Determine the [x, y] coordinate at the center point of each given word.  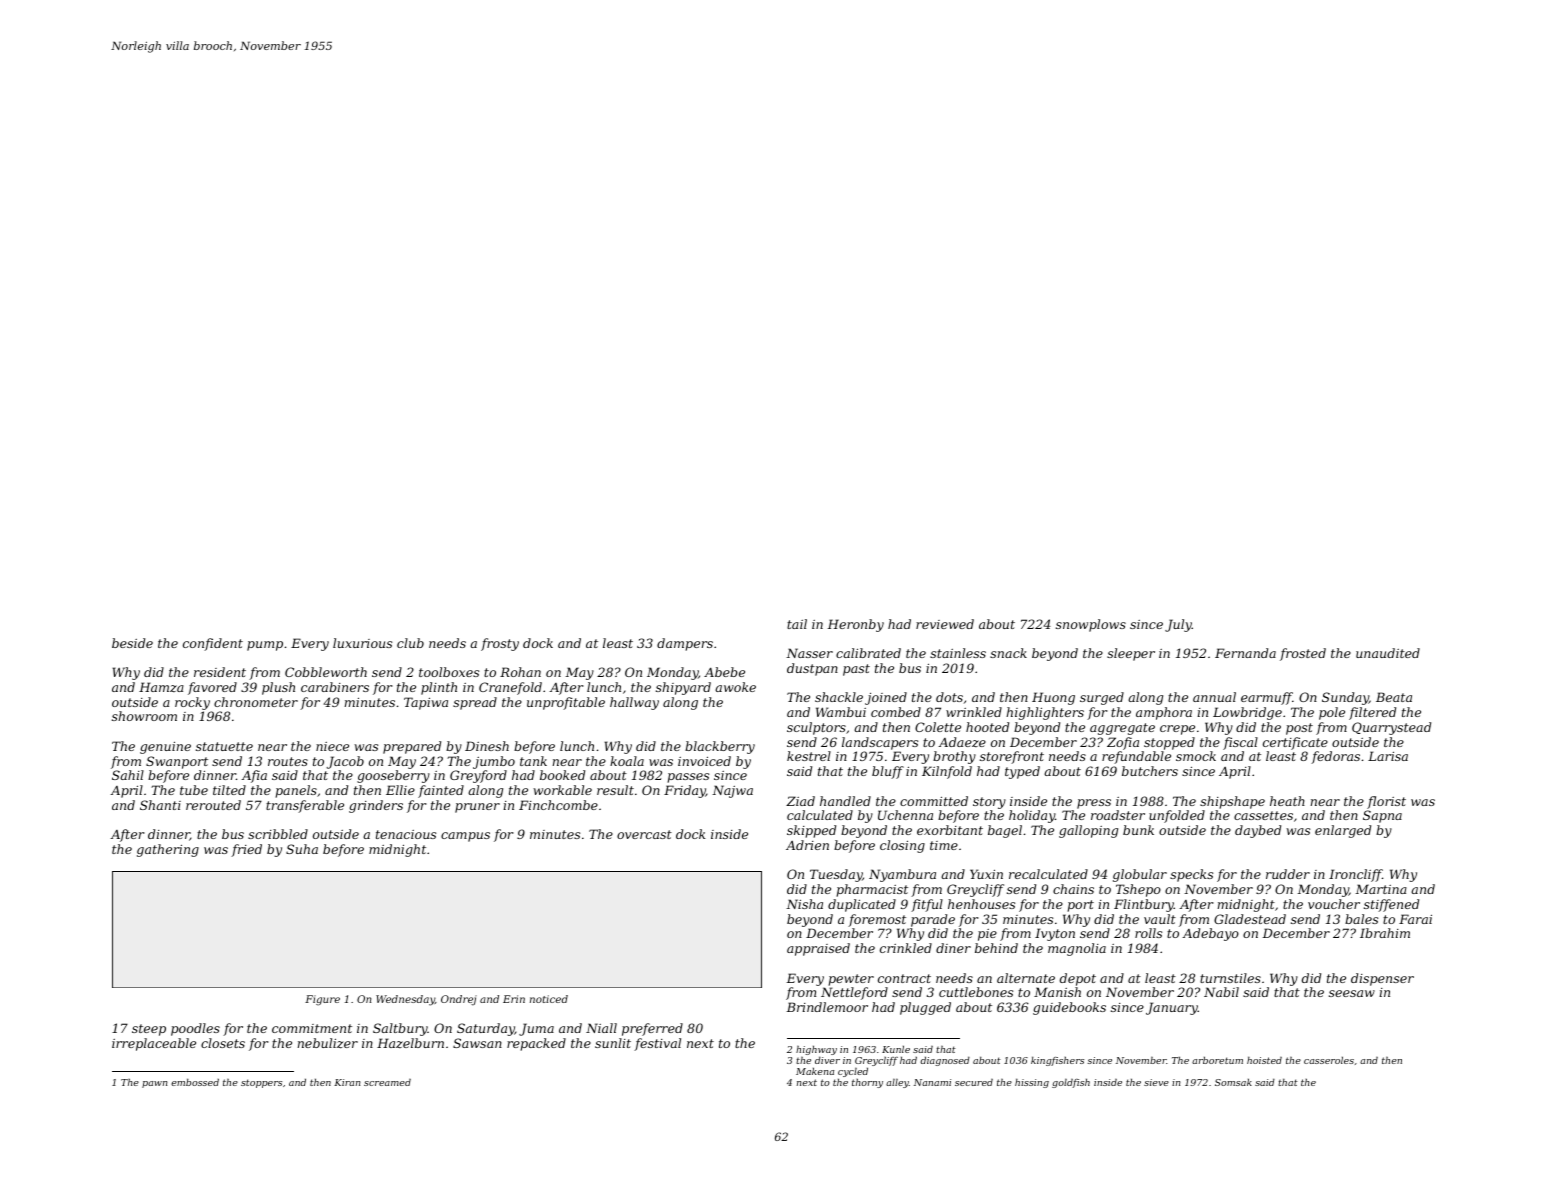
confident [213, 644]
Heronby [855, 625]
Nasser [809, 653]
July [1178, 625]
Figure [322, 1000]
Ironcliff [1355, 875]
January [1172, 1008]
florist [1386, 802]
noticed [549, 999]
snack [1008, 653]
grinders [376, 806]
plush [278, 688]
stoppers [261, 1083]
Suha [302, 849]
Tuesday [836, 875]
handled [845, 801]
